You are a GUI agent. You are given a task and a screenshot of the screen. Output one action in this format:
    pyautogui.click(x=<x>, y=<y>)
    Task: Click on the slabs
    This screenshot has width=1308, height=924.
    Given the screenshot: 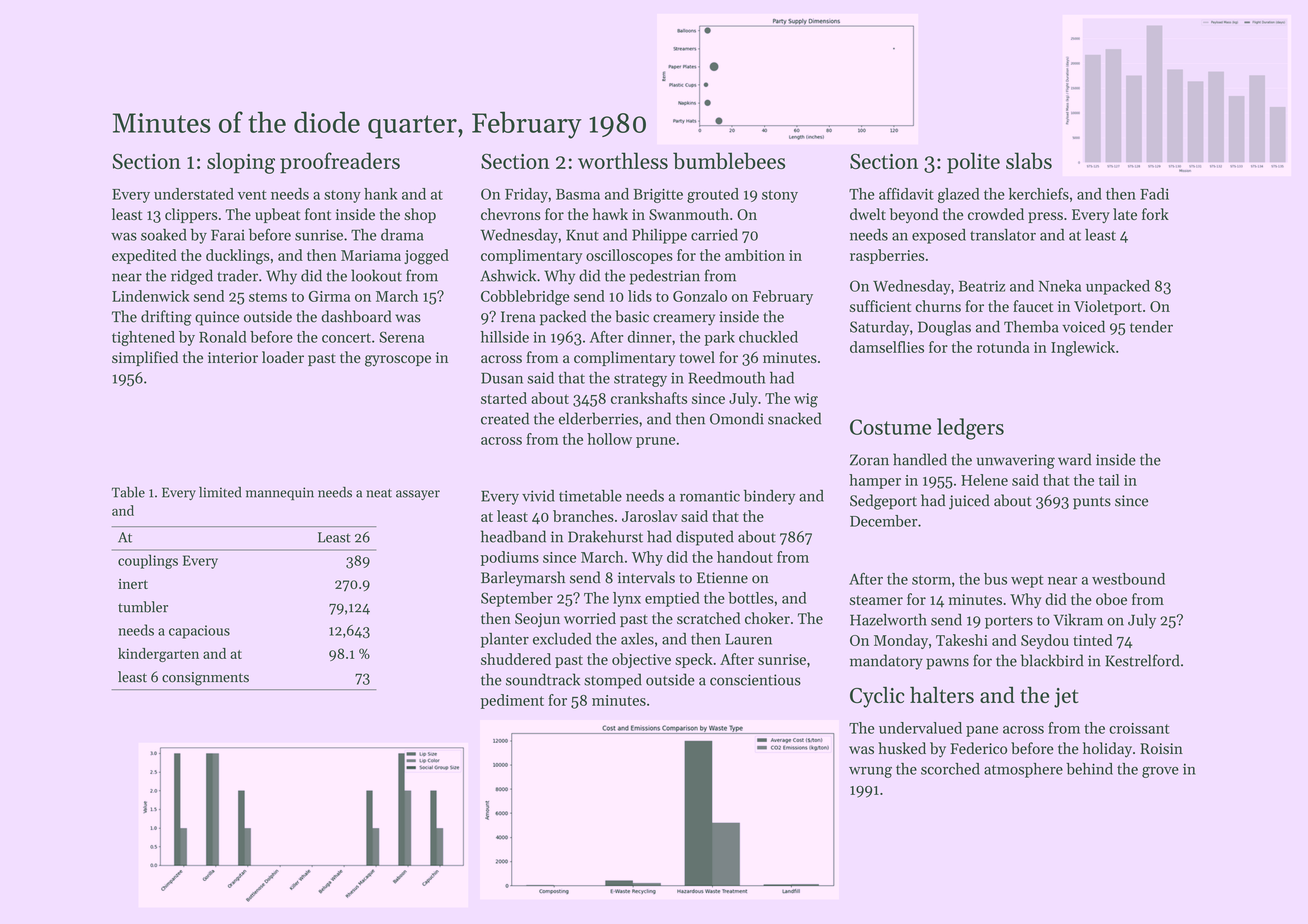 What is the action you would take?
    pyautogui.click(x=1029, y=160)
